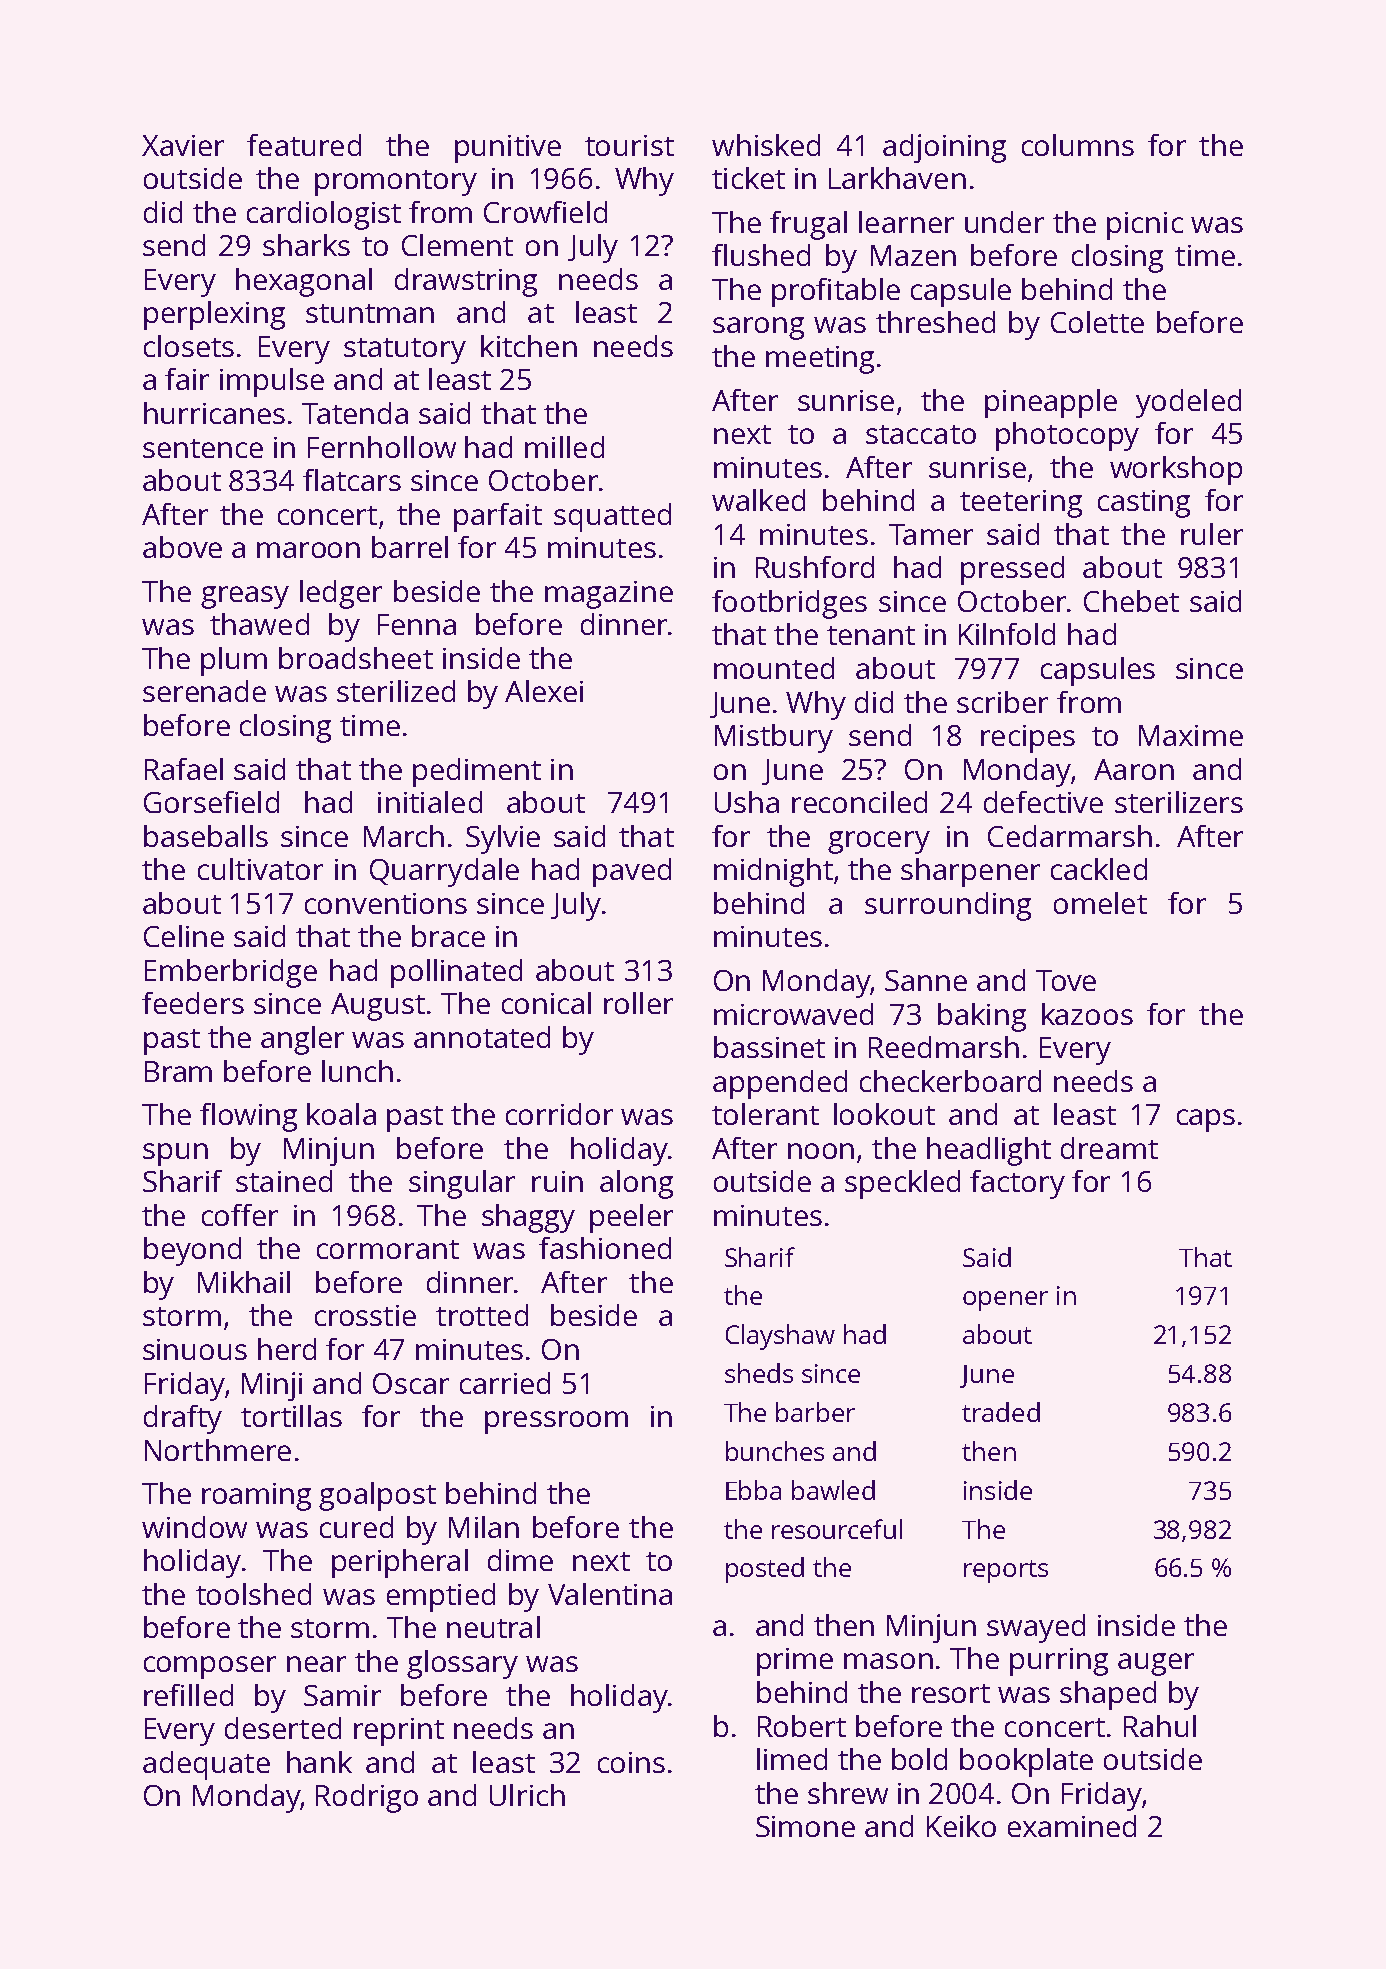 This image has height=1969, width=1386. Describe the element at coordinates (1070, 836) in the image. I see `Cedarmarsh` at that location.
